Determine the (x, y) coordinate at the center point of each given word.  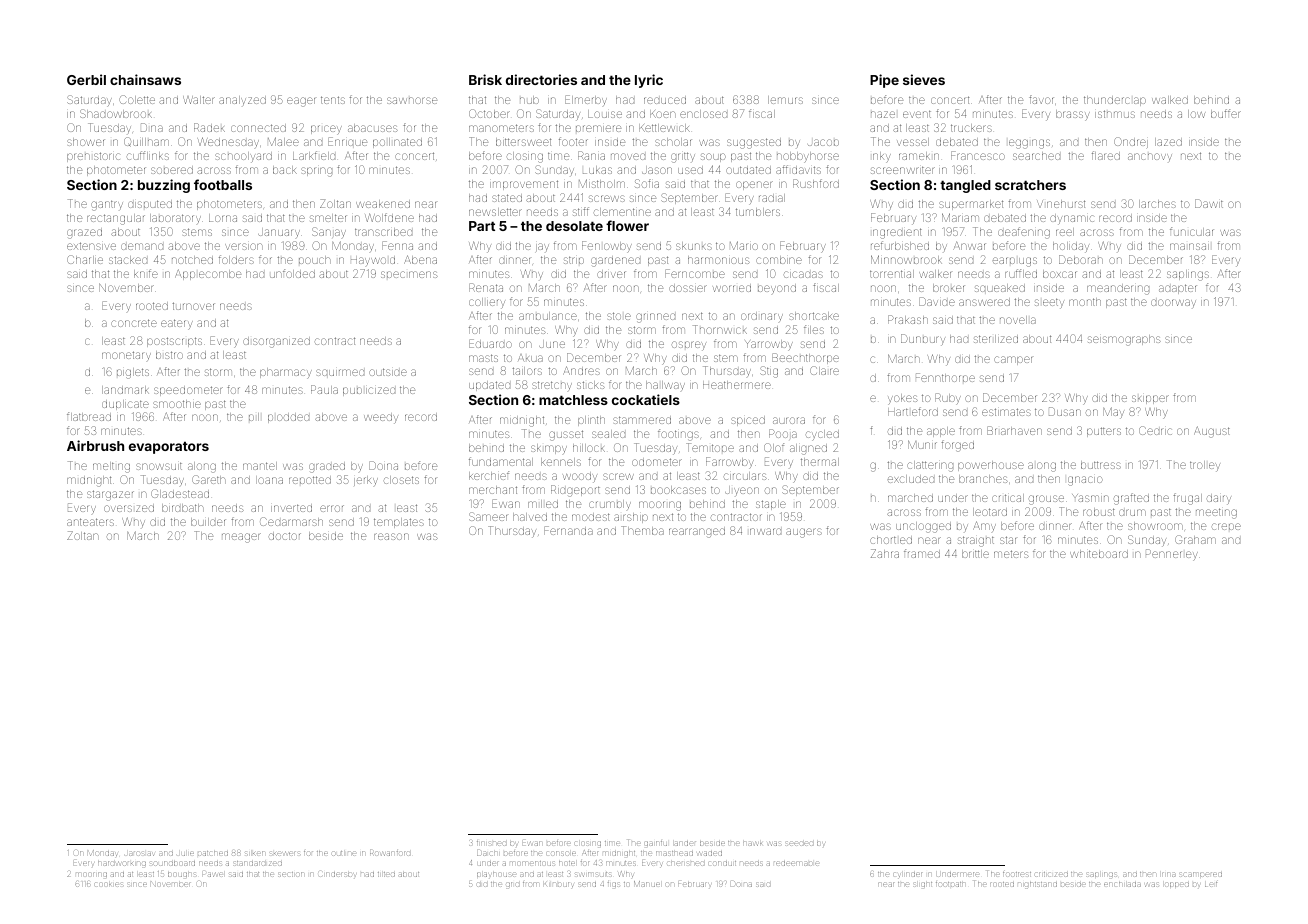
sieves (924, 79)
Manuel (647, 884)
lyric (649, 81)
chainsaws (145, 79)
